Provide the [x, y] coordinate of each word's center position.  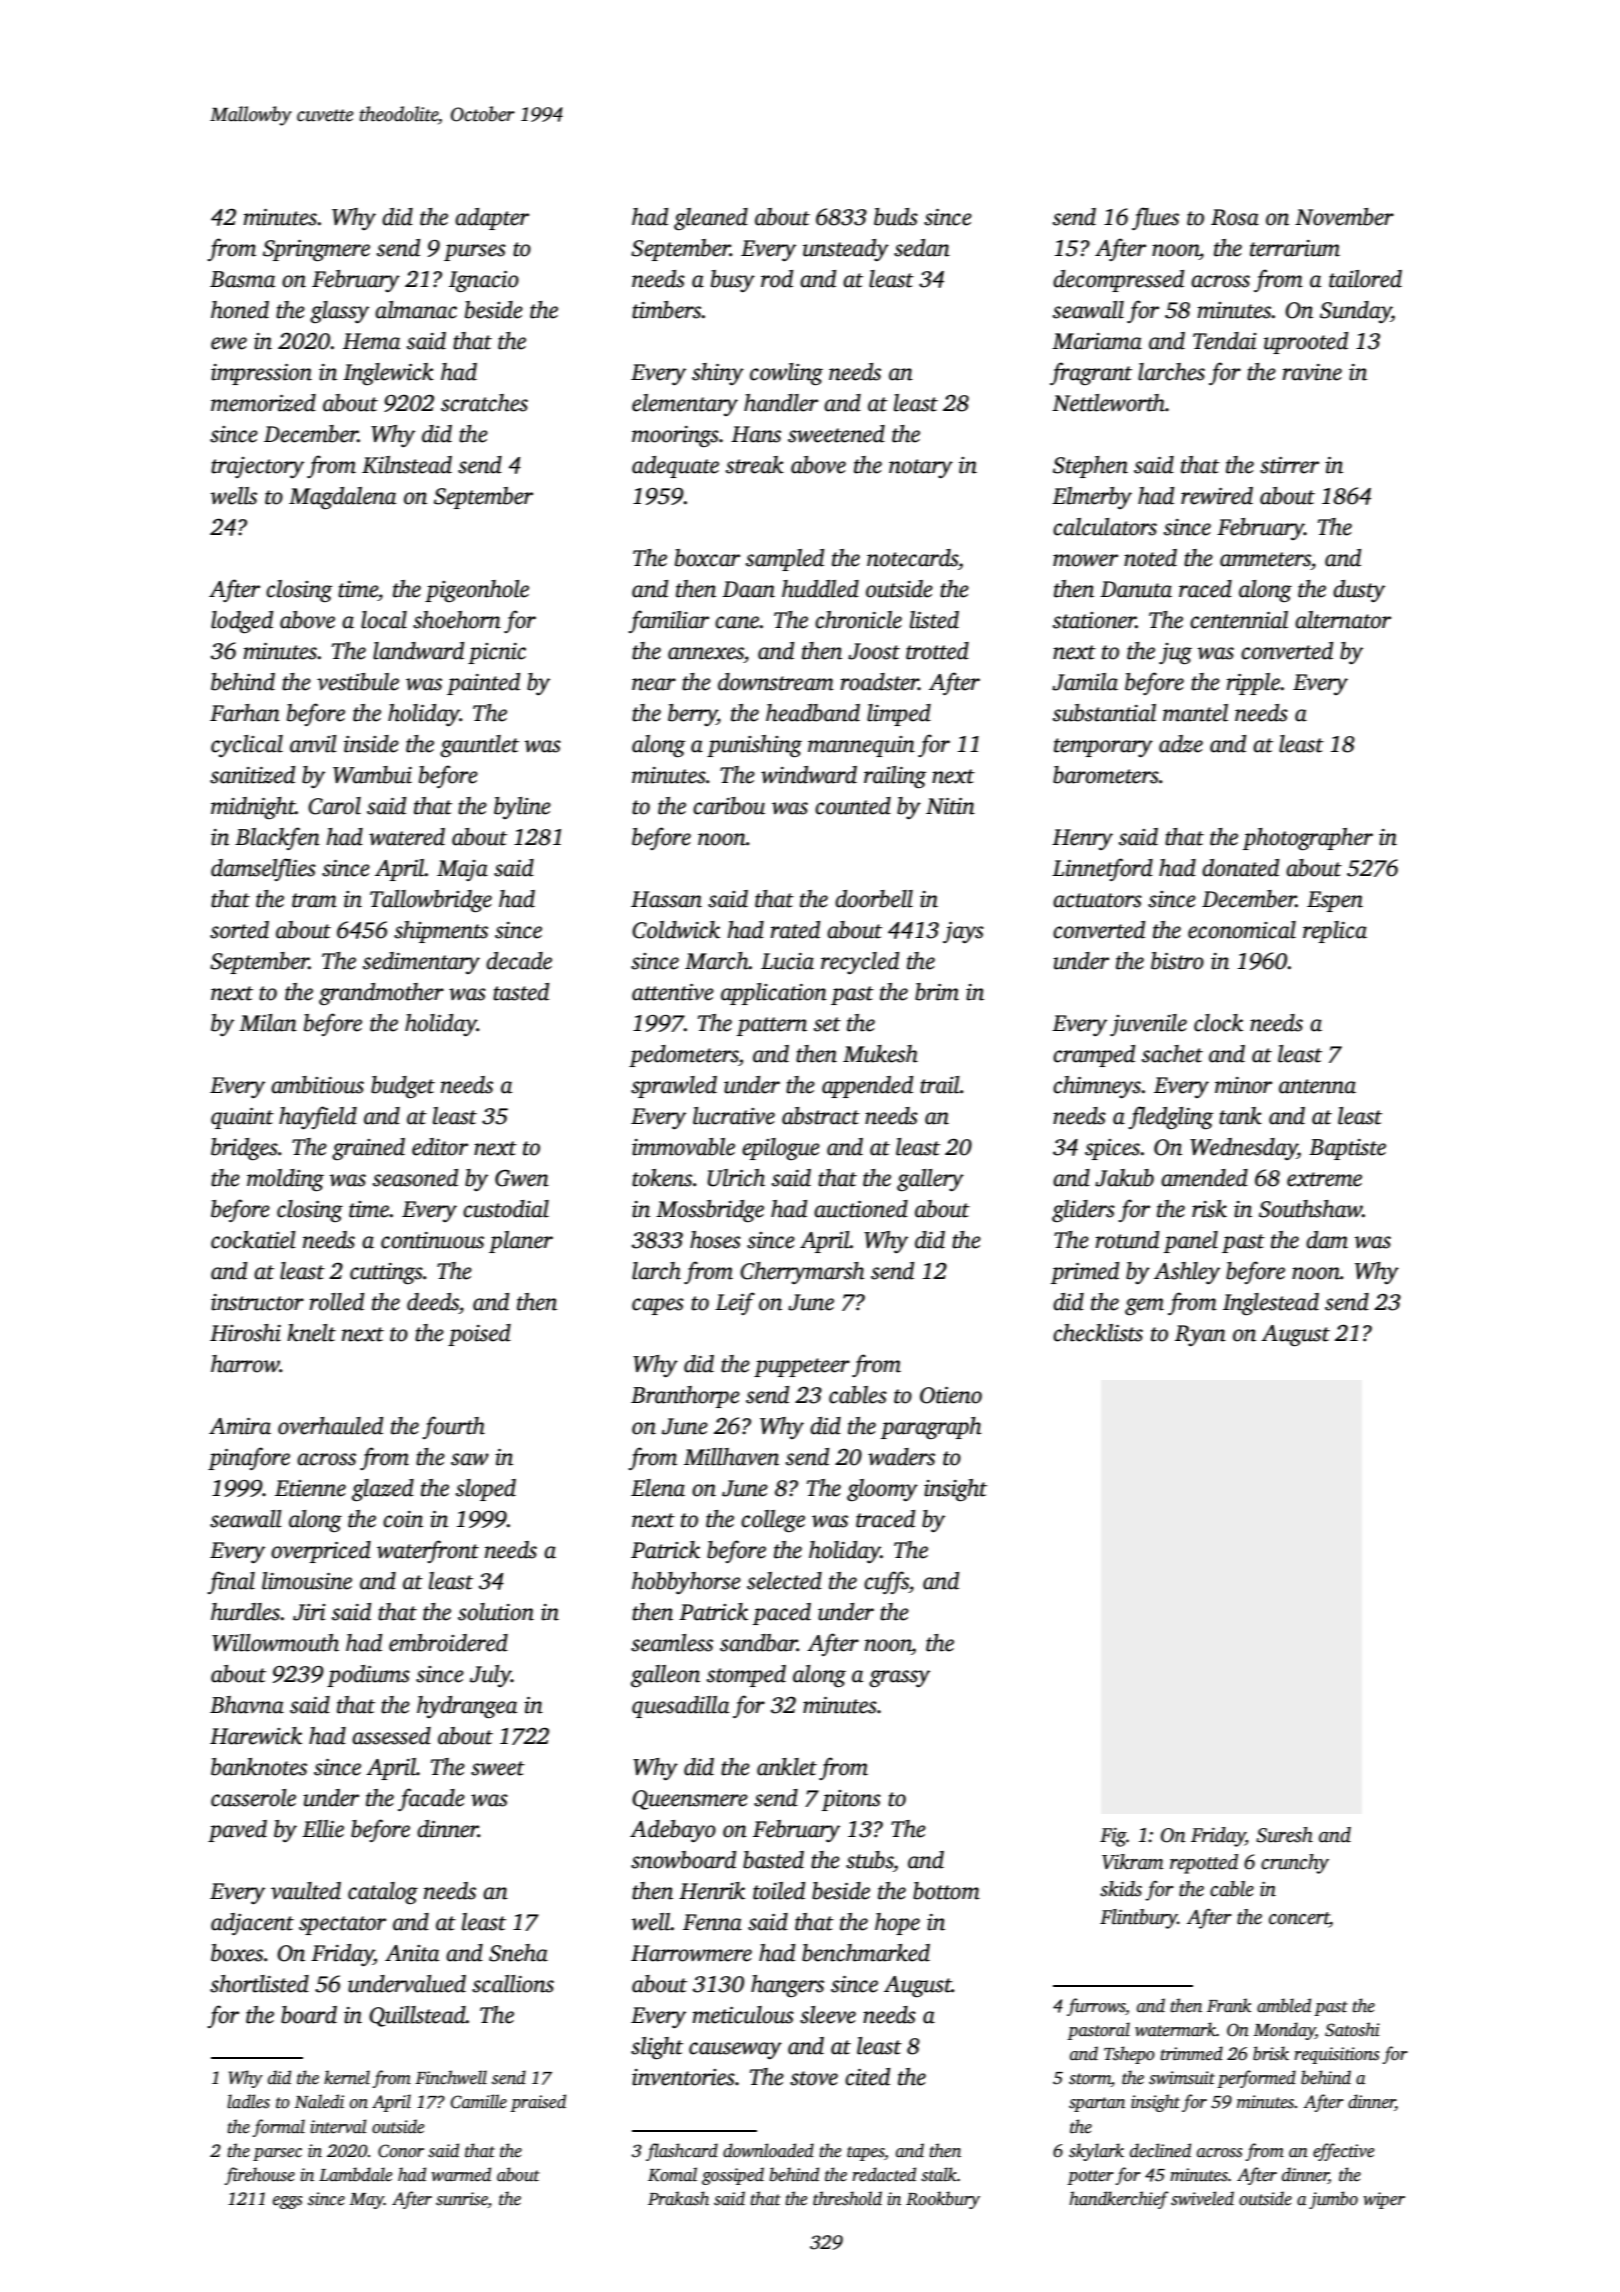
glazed [383, 1490]
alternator [1343, 620]
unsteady [846, 250]
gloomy [882, 1490]
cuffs [886, 1582]
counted [853, 806]
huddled [820, 589]
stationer [1094, 620]
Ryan [1200, 1335]
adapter [492, 219]
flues [1155, 218]
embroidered [448, 1643]
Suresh [1284, 1835]
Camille [479, 2101]
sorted [239, 930]
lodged [242, 622]
